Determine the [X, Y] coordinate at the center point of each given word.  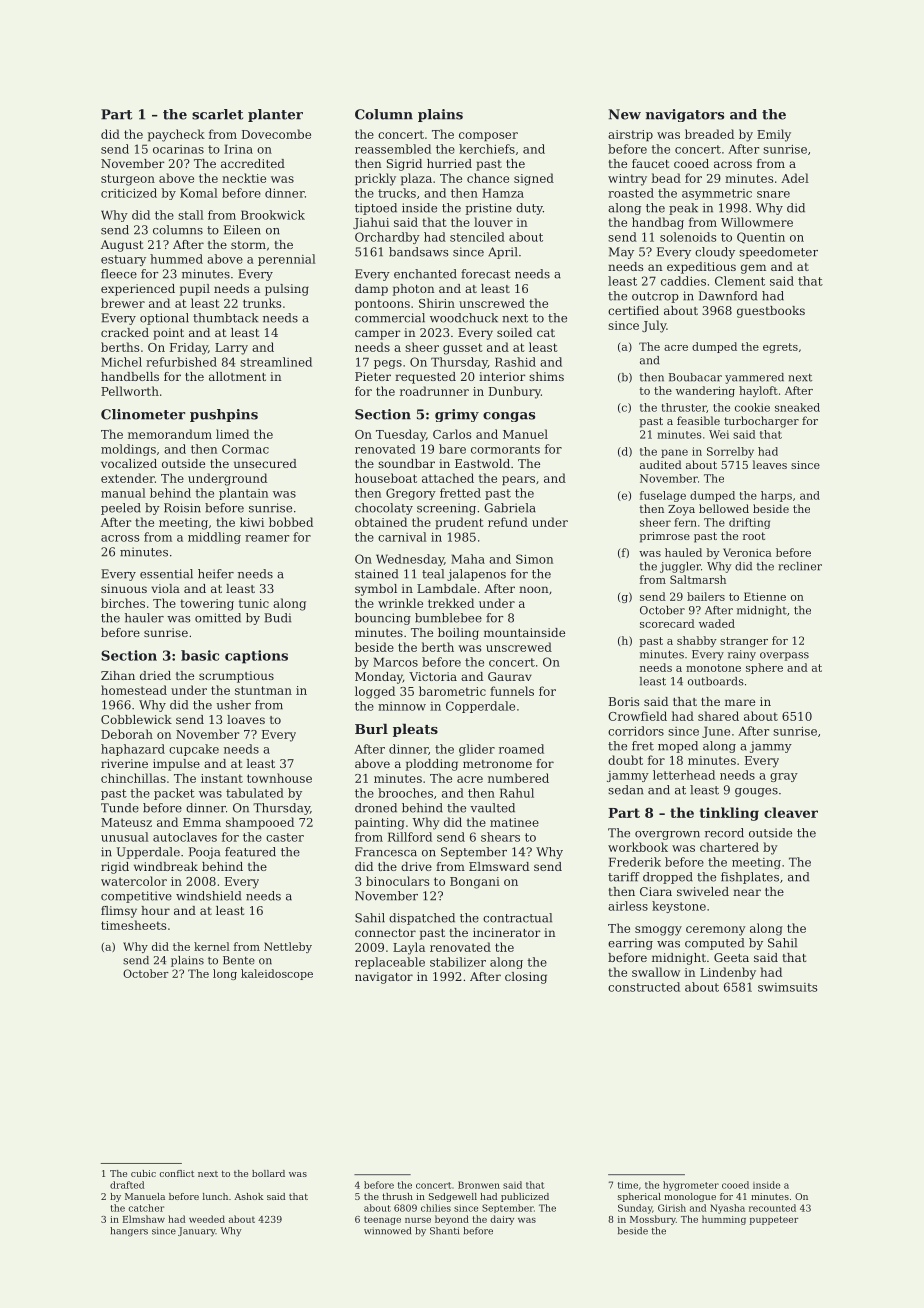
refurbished [181, 362]
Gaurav [510, 676]
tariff [624, 877]
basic [200, 655]
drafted [127, 1185]
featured [250, 852]
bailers [706, 596]
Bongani [475, 883]
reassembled [393, 149]
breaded [709, 134]
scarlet [217, 114]
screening [446, 509]
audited [661, 464]
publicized [525, 1197]
